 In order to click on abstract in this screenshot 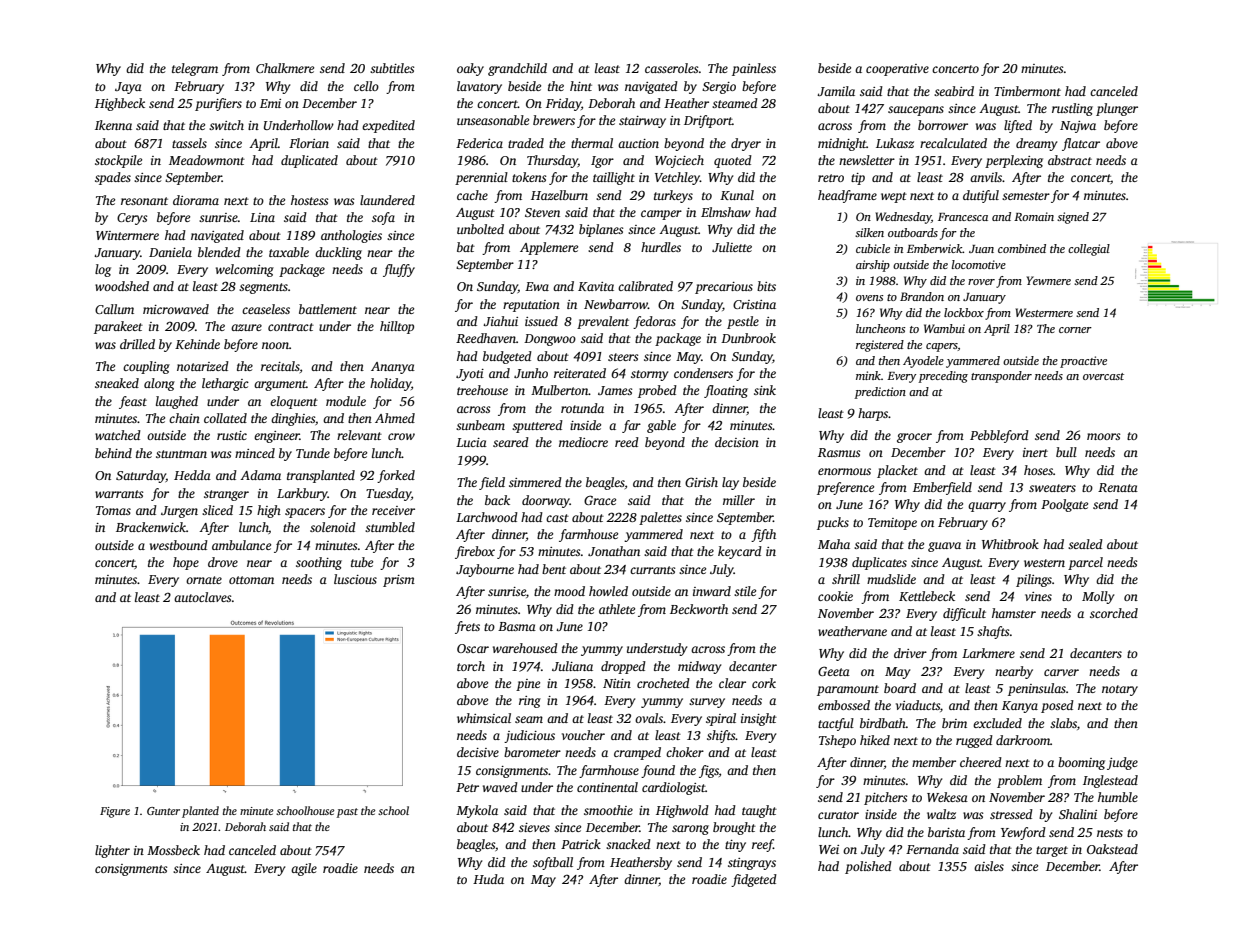, I will do `click(1070, 160)`.
